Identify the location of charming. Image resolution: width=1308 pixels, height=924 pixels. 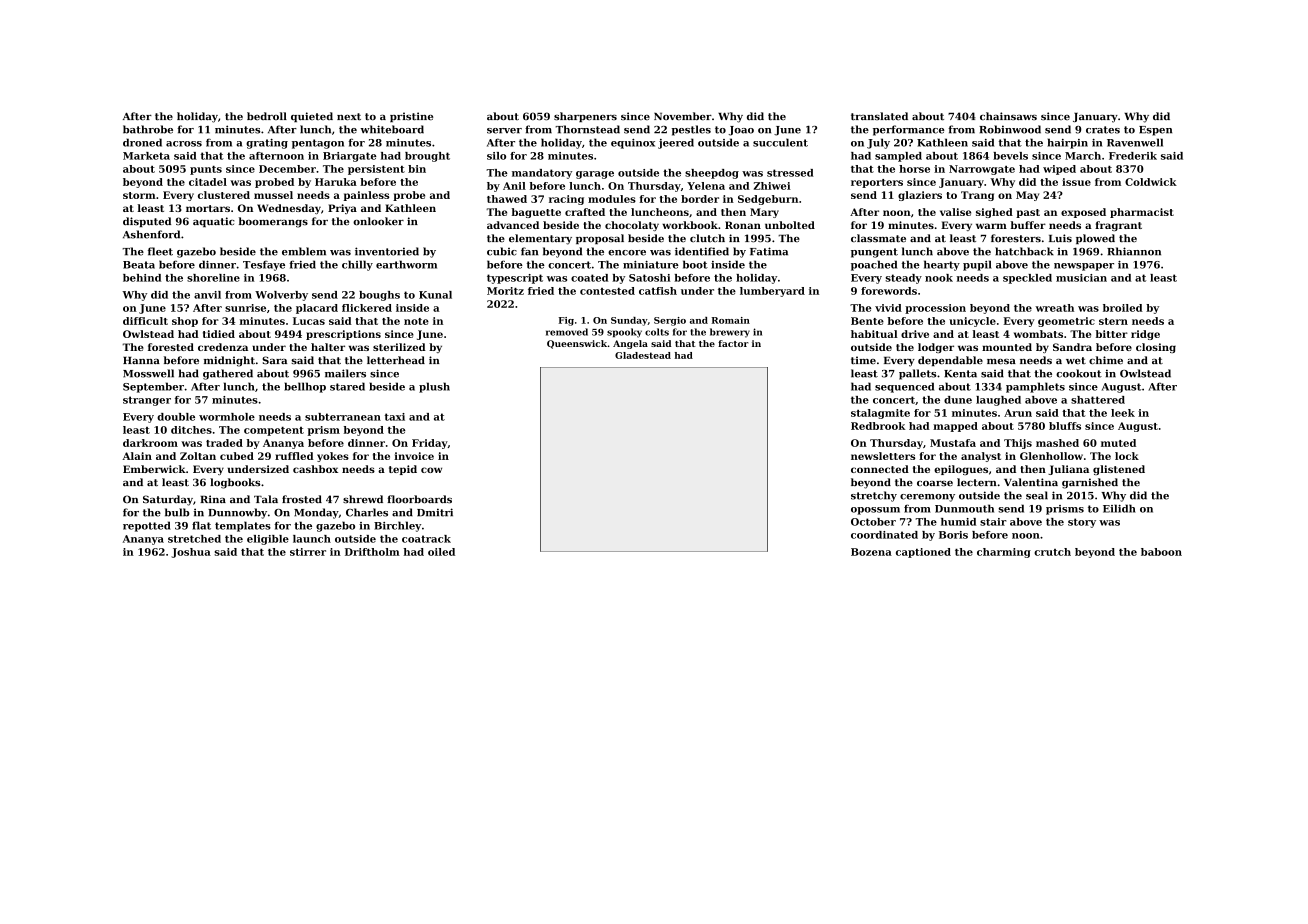
(1004, 553).
